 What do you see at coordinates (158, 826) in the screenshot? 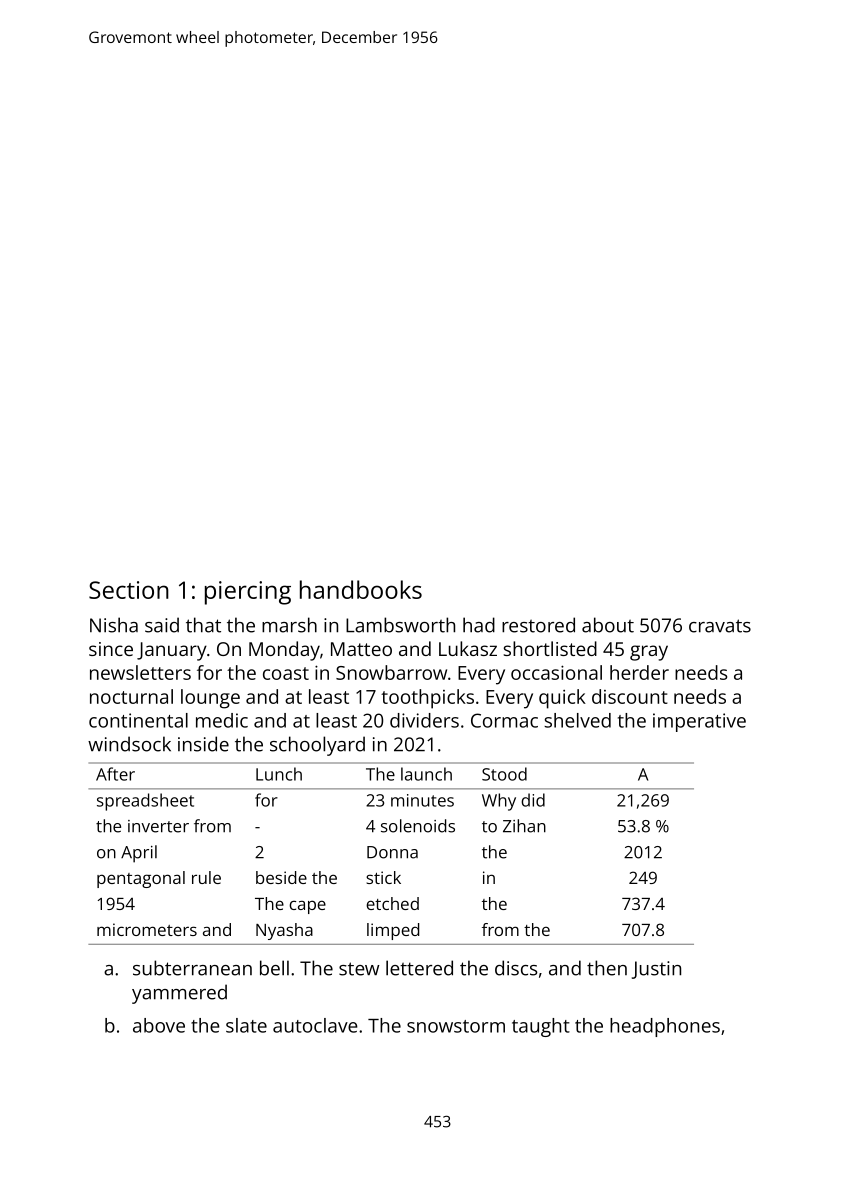
I see `inverter` at bounding box center [158, 826].
